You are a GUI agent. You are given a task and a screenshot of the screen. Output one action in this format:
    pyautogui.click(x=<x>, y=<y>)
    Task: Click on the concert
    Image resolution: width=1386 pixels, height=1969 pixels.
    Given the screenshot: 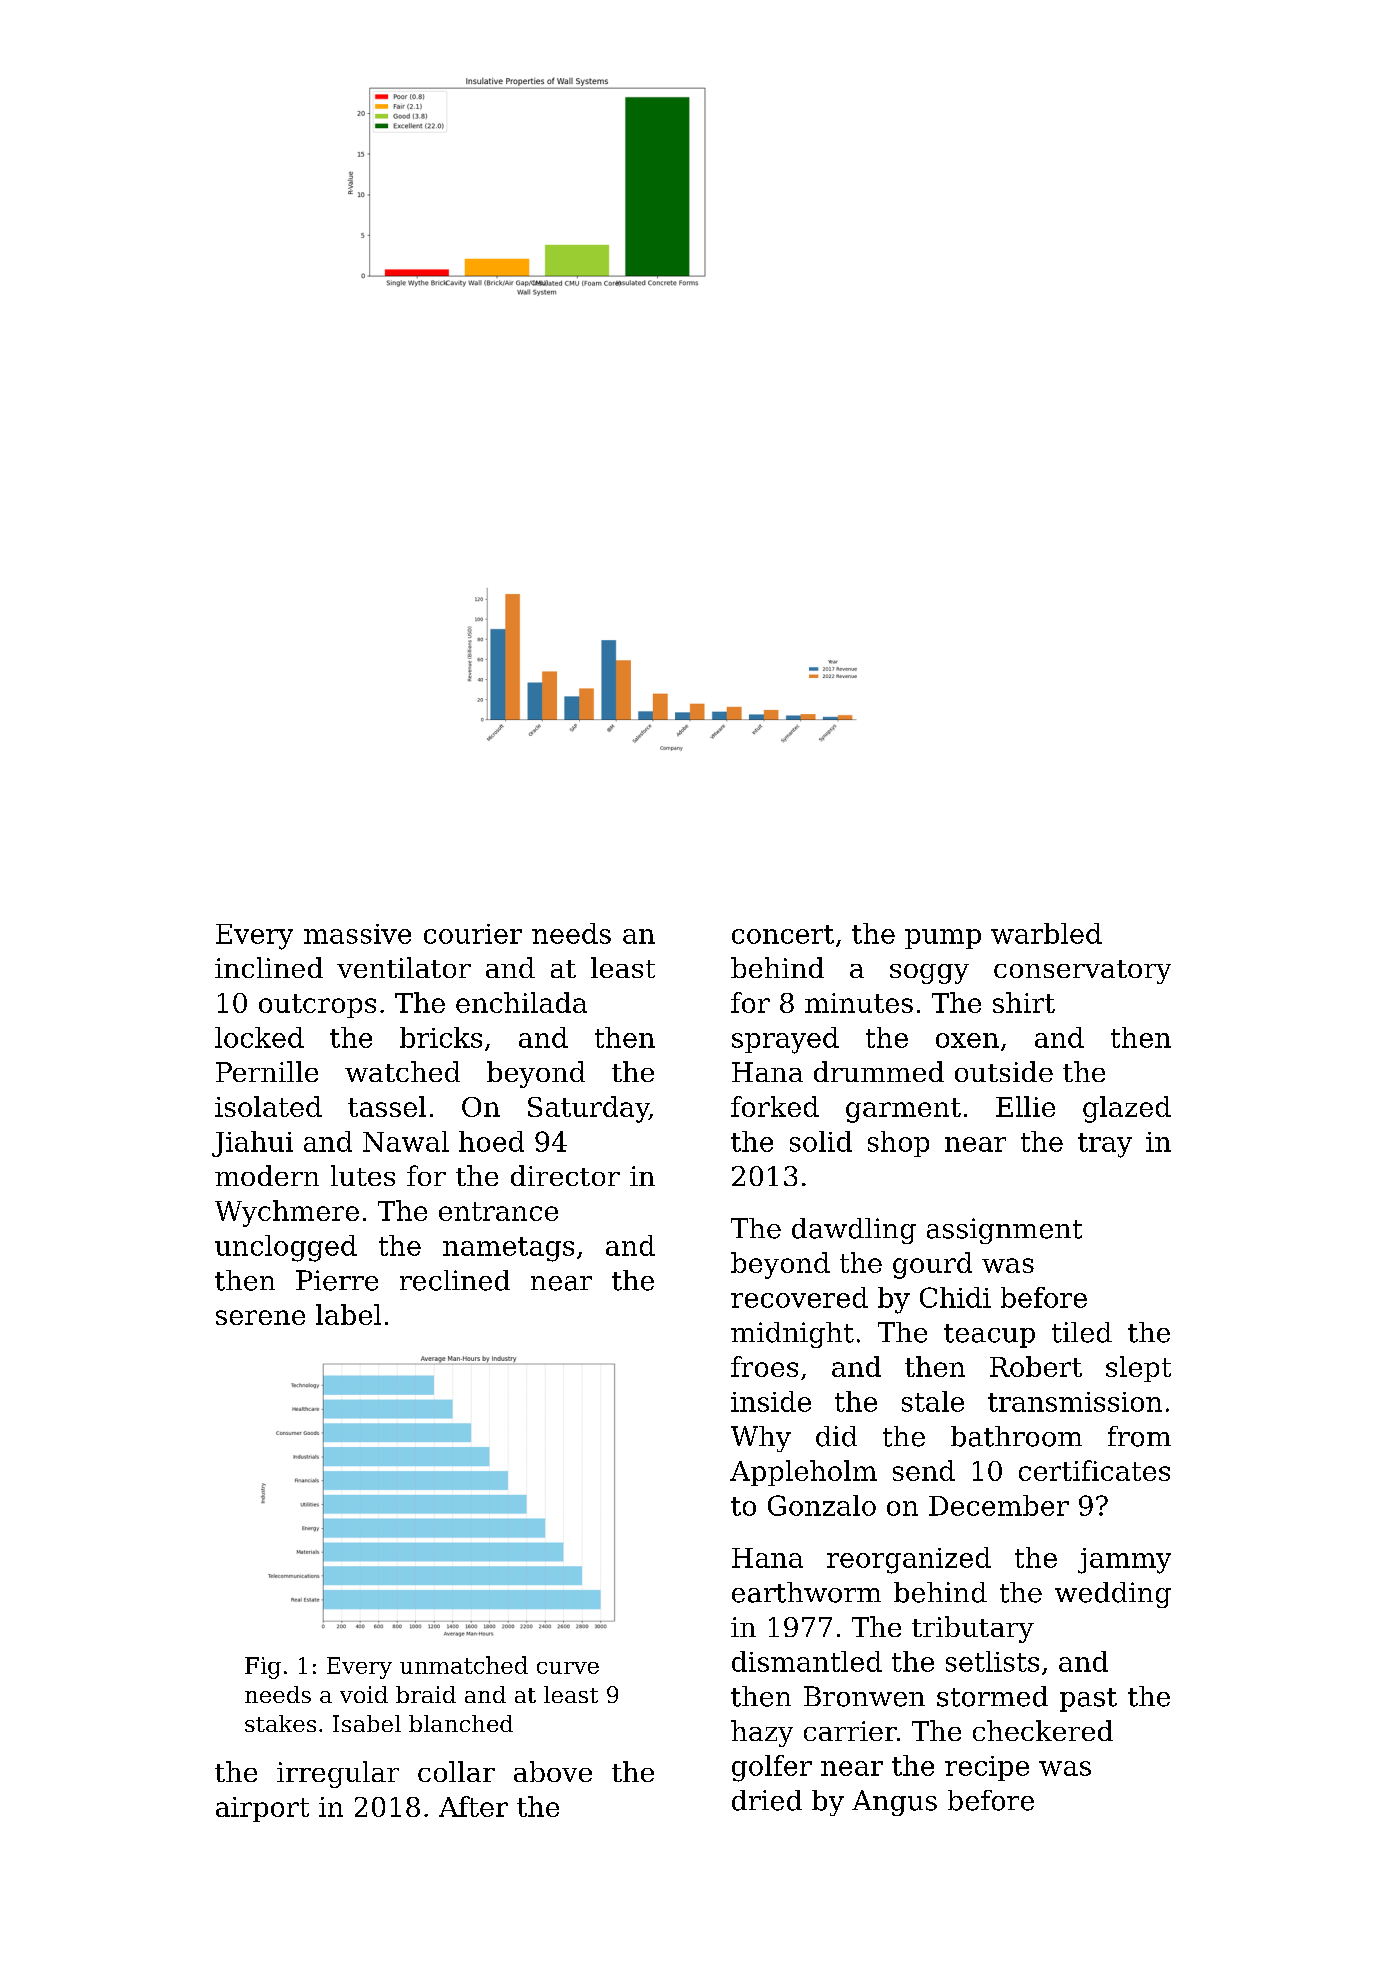 What is the action you would take?
    pyautogui.click(x=783, y=934)
